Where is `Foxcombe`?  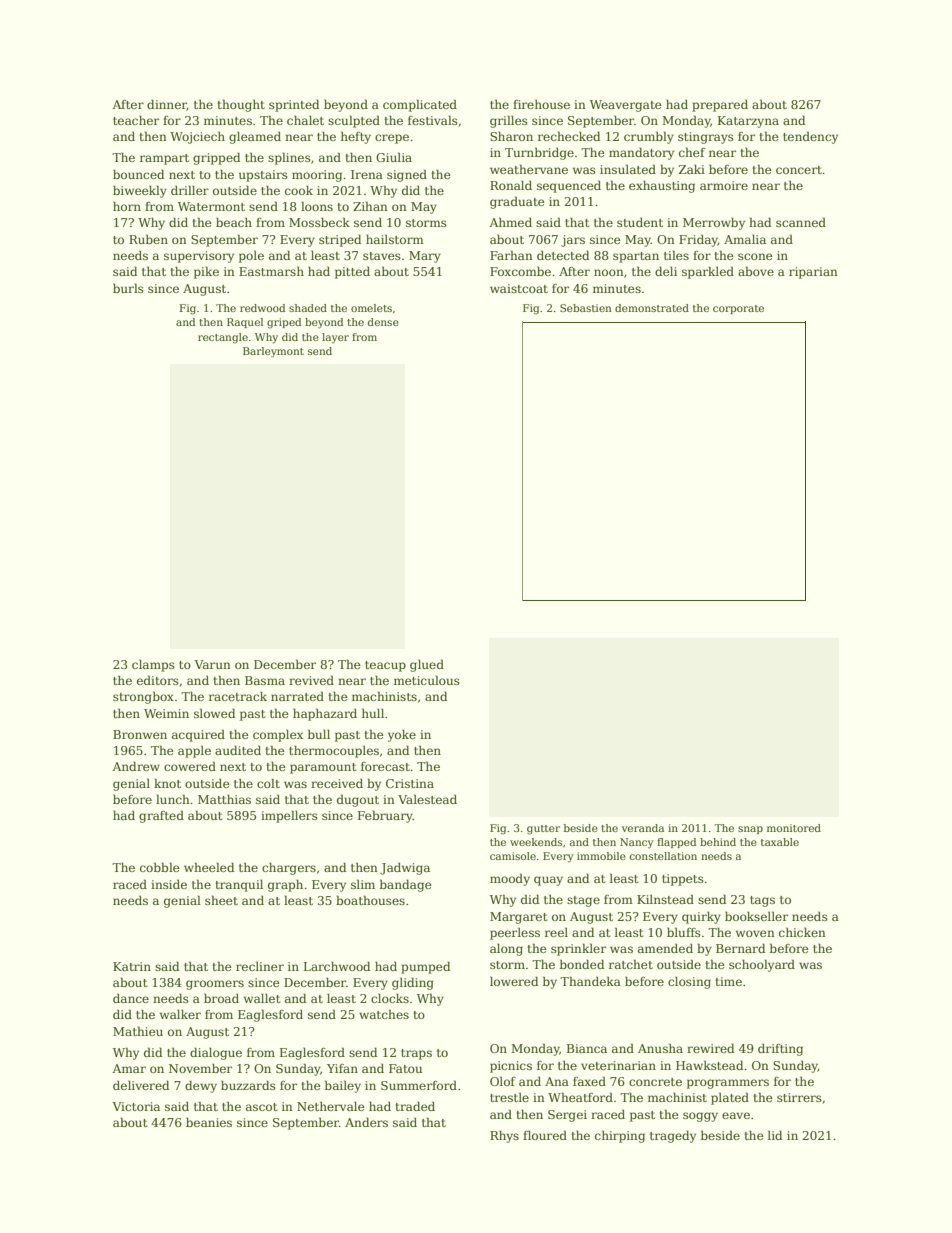 Foxcombe is located at coordinates (520, 271).
